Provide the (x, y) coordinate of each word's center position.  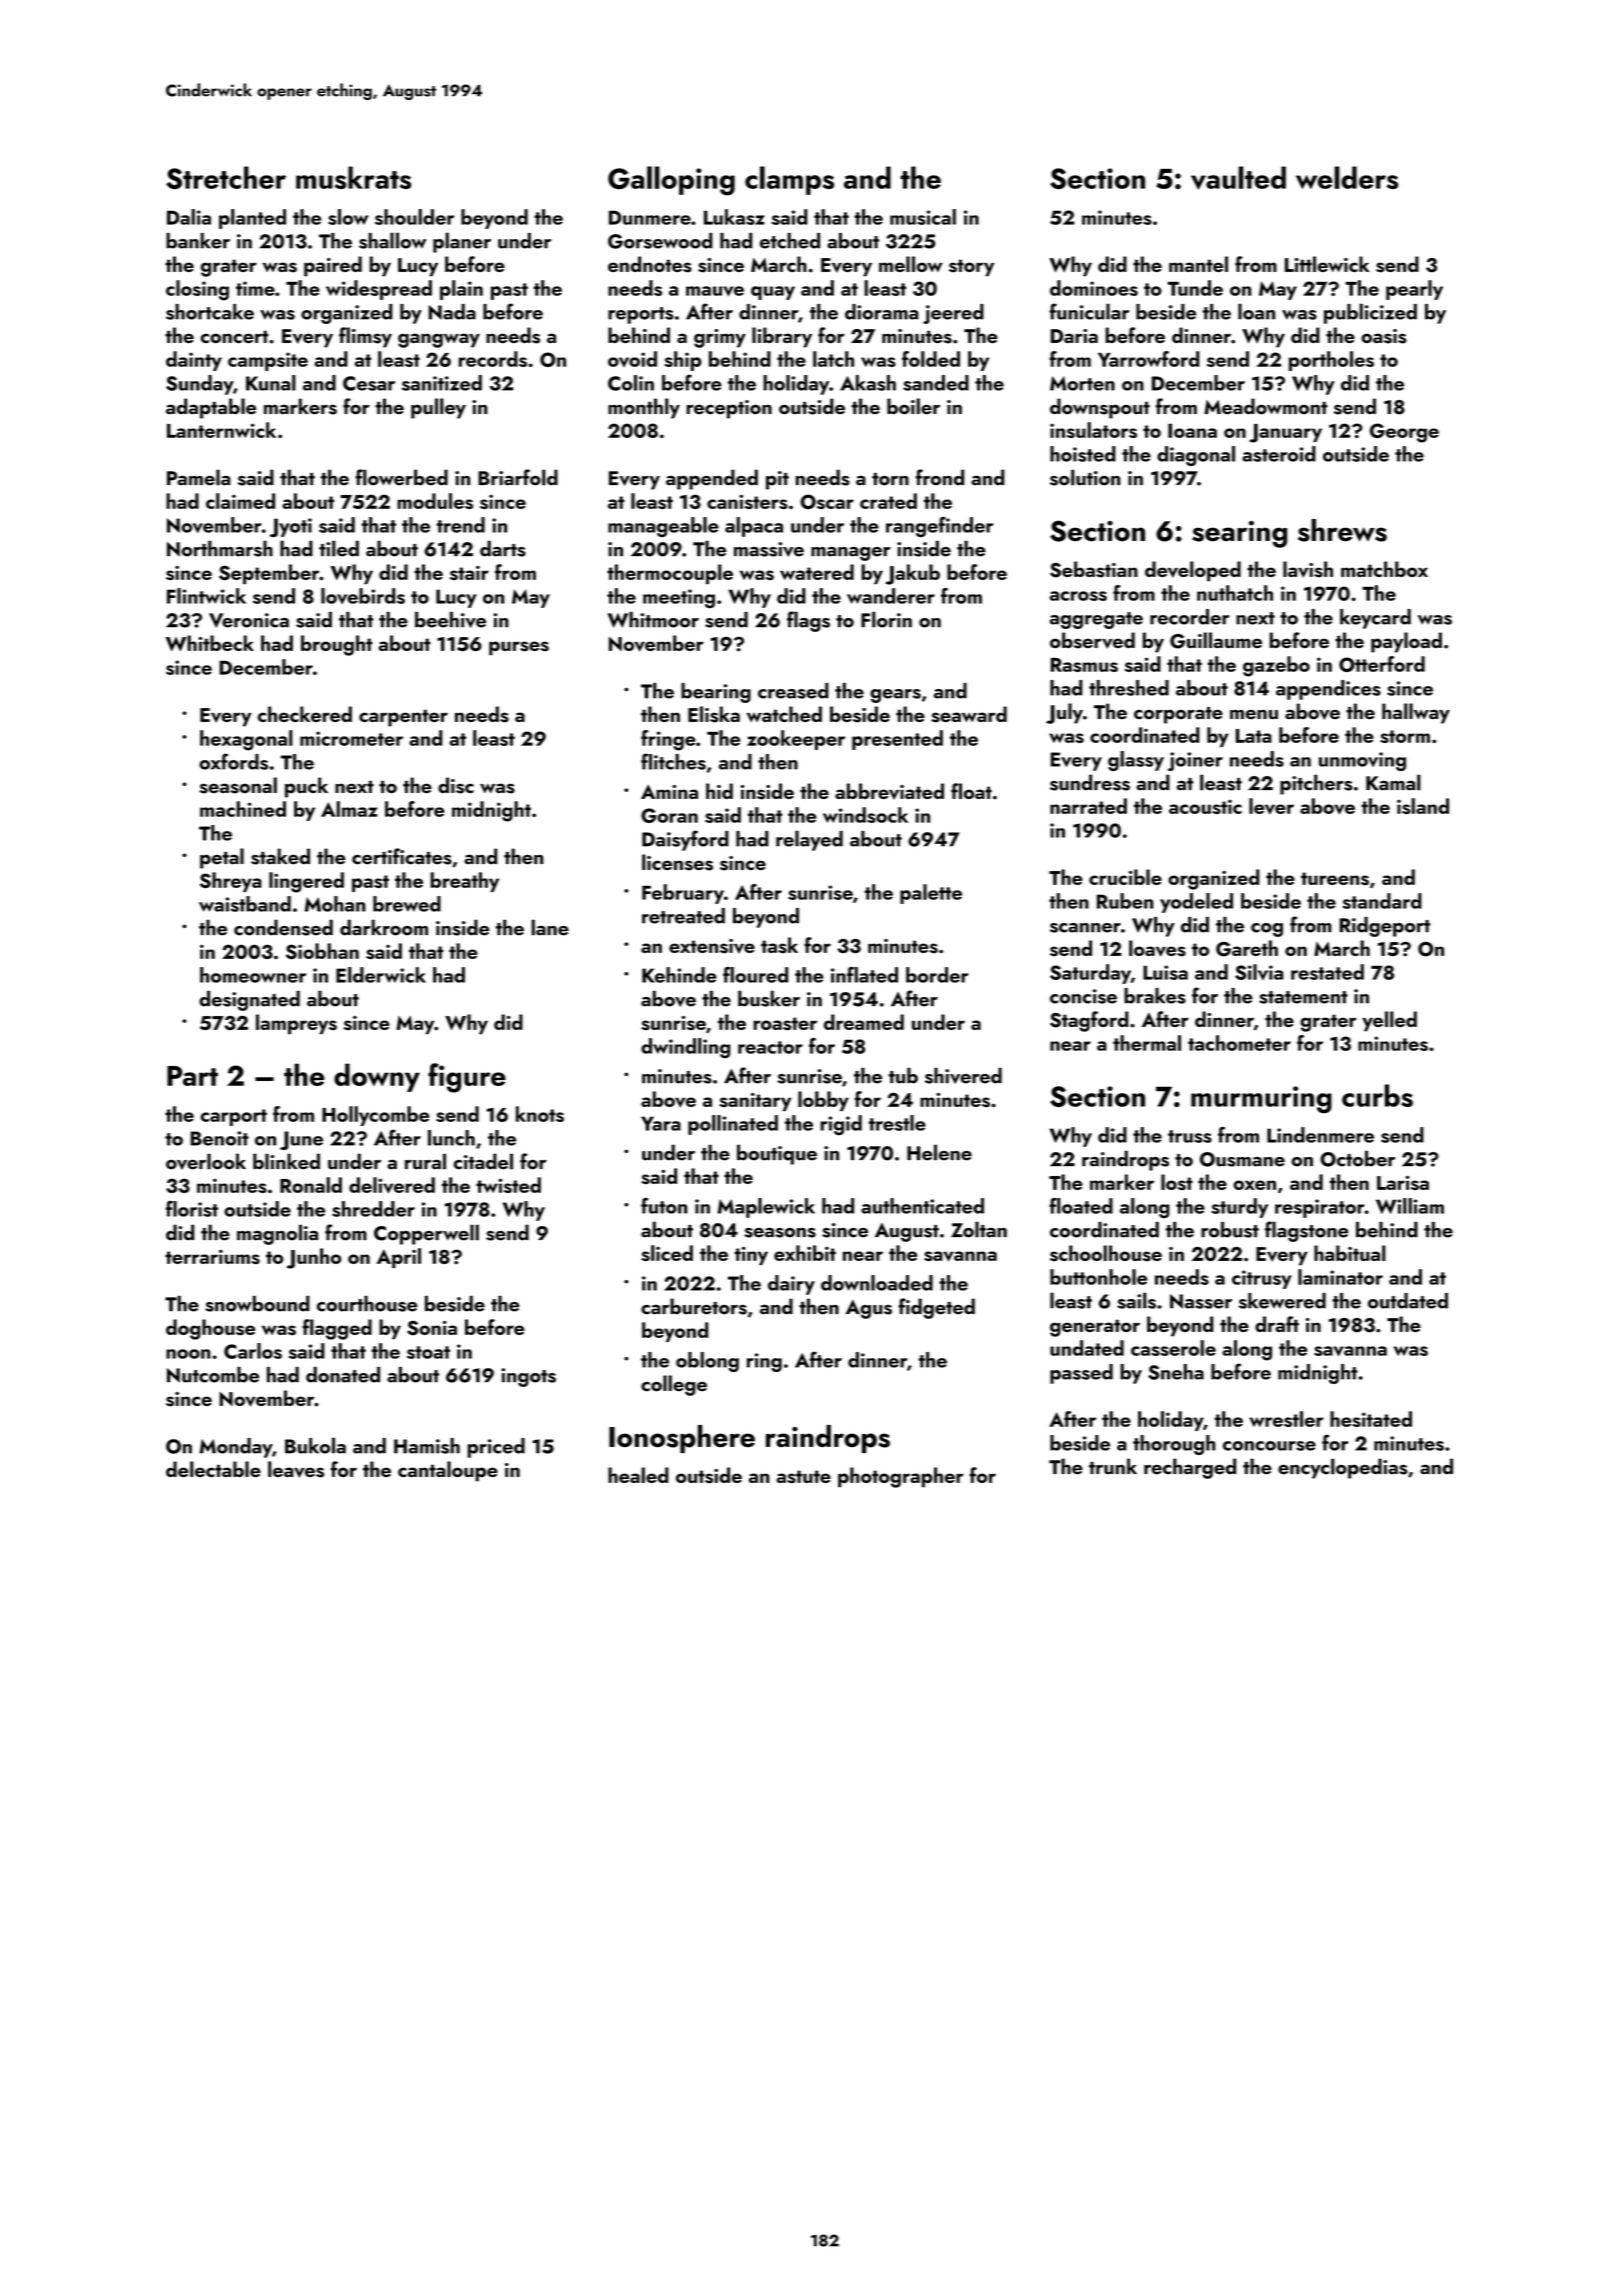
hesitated (1371, 1419)
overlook (206, 1161)
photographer (901, 1477)
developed (1193, 571)
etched (790, 241)
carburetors (694, 1306)
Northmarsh (220, 548)
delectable (213, 1469)
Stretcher (226, 177)
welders (1347, 177)
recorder (1189, 617)
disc (456, 785)
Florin (886, 619)
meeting (679, 599)
